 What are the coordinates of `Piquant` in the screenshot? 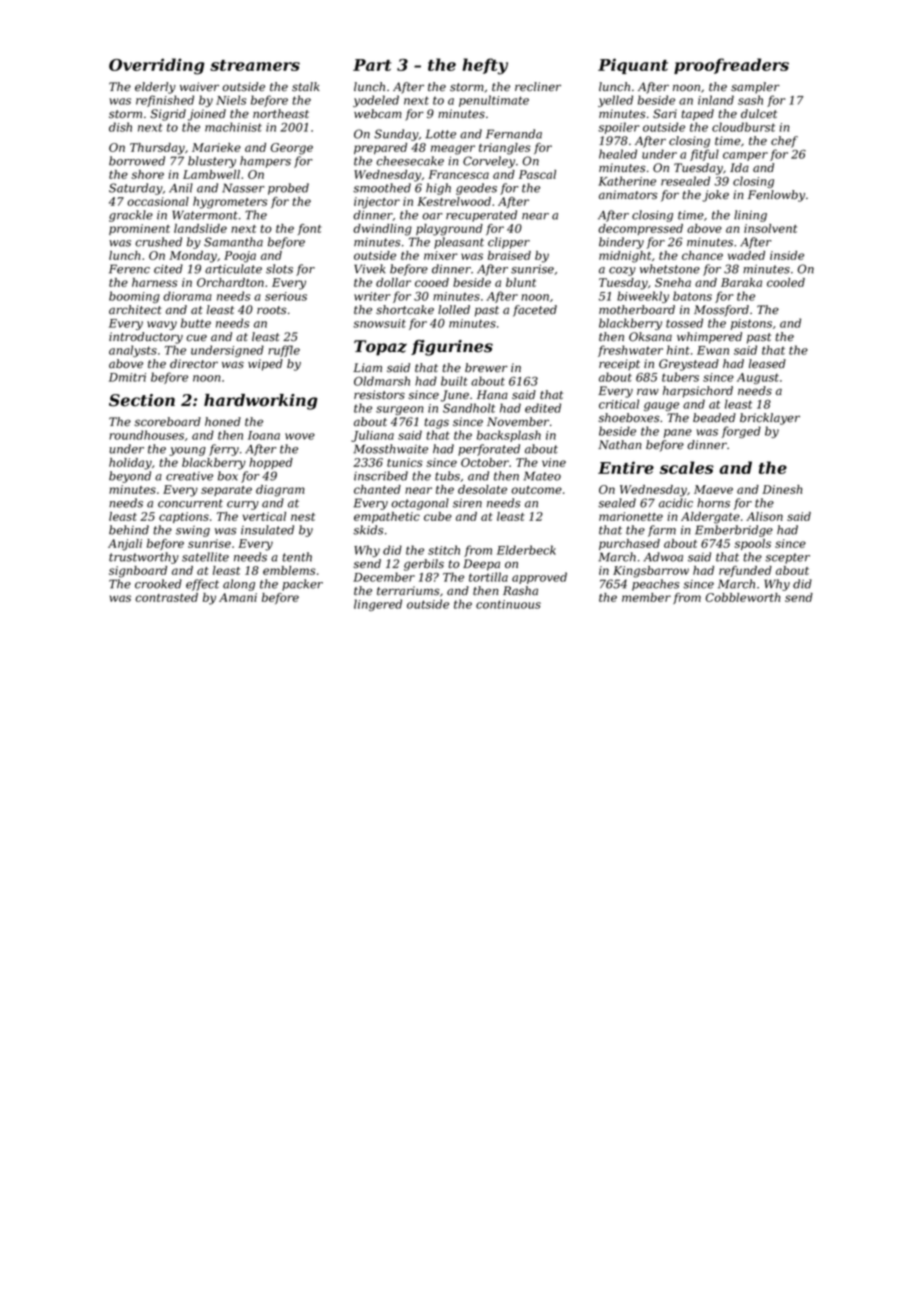 It's located at (633, 66).
